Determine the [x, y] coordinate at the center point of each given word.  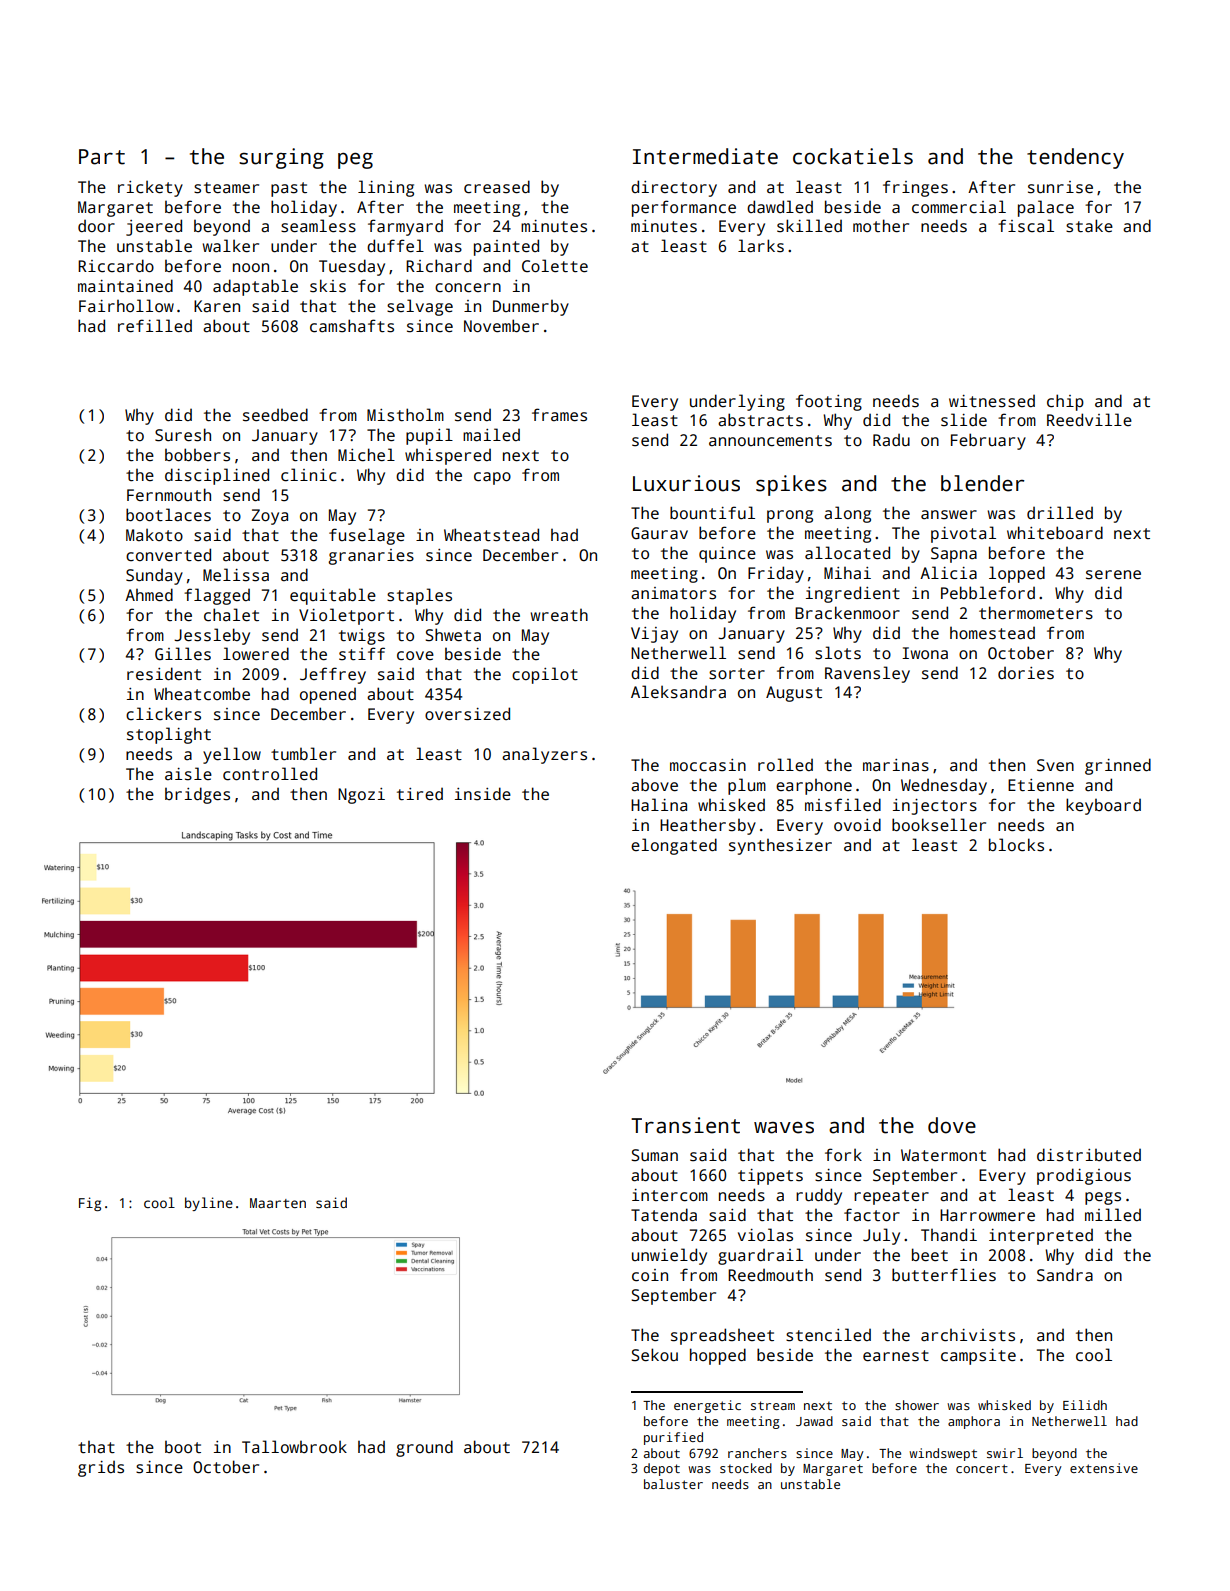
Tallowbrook [294, 1446]
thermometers [1036, 613]
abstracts [760, 420]
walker [231, 246]
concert [982, 1468]
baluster [673, 1484]
